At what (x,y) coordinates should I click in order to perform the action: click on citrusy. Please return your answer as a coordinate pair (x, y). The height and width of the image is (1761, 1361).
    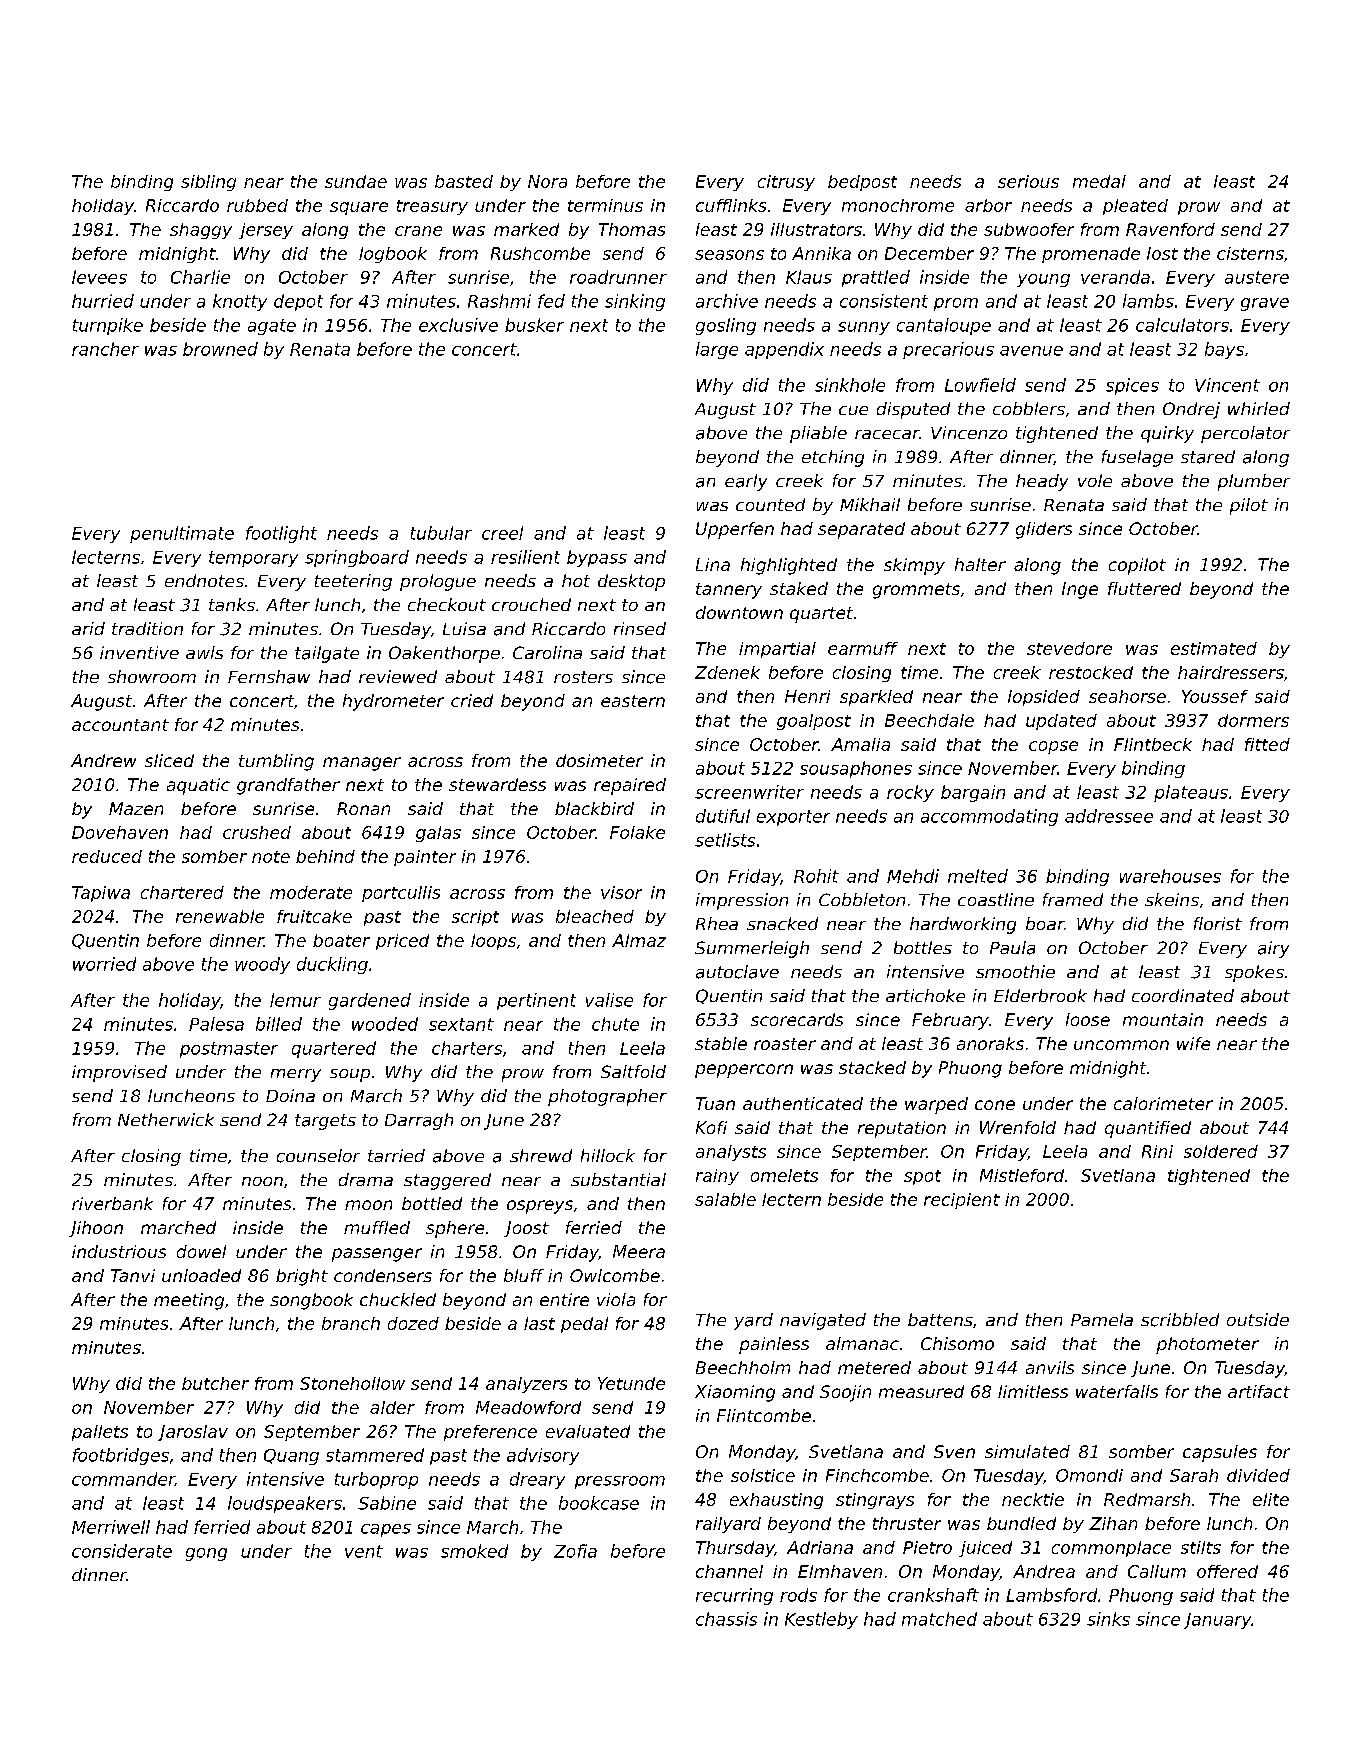
    Looking at the image, I should click on (786, 183).
